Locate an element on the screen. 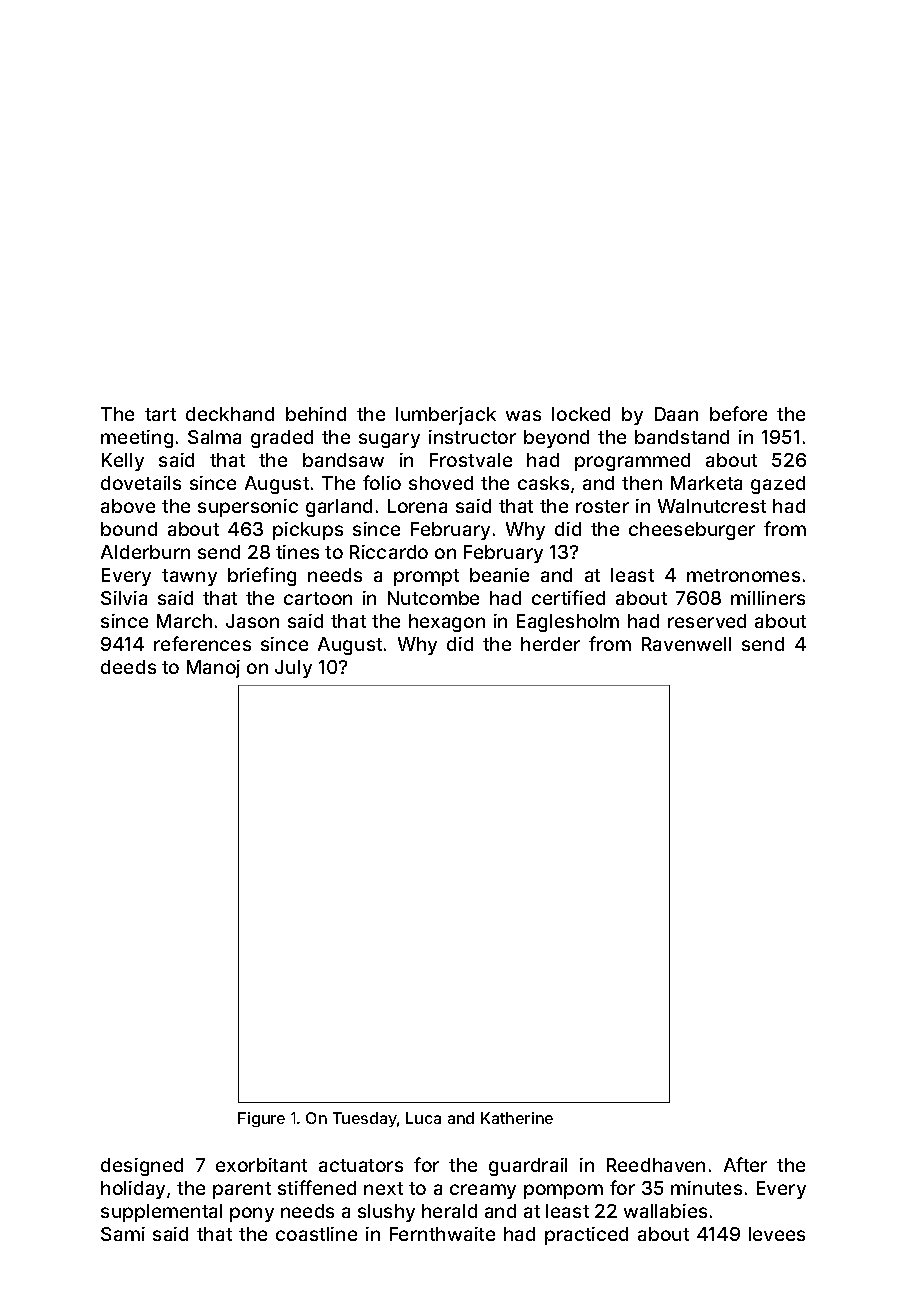  herder is located at coordinates (550, 644).
